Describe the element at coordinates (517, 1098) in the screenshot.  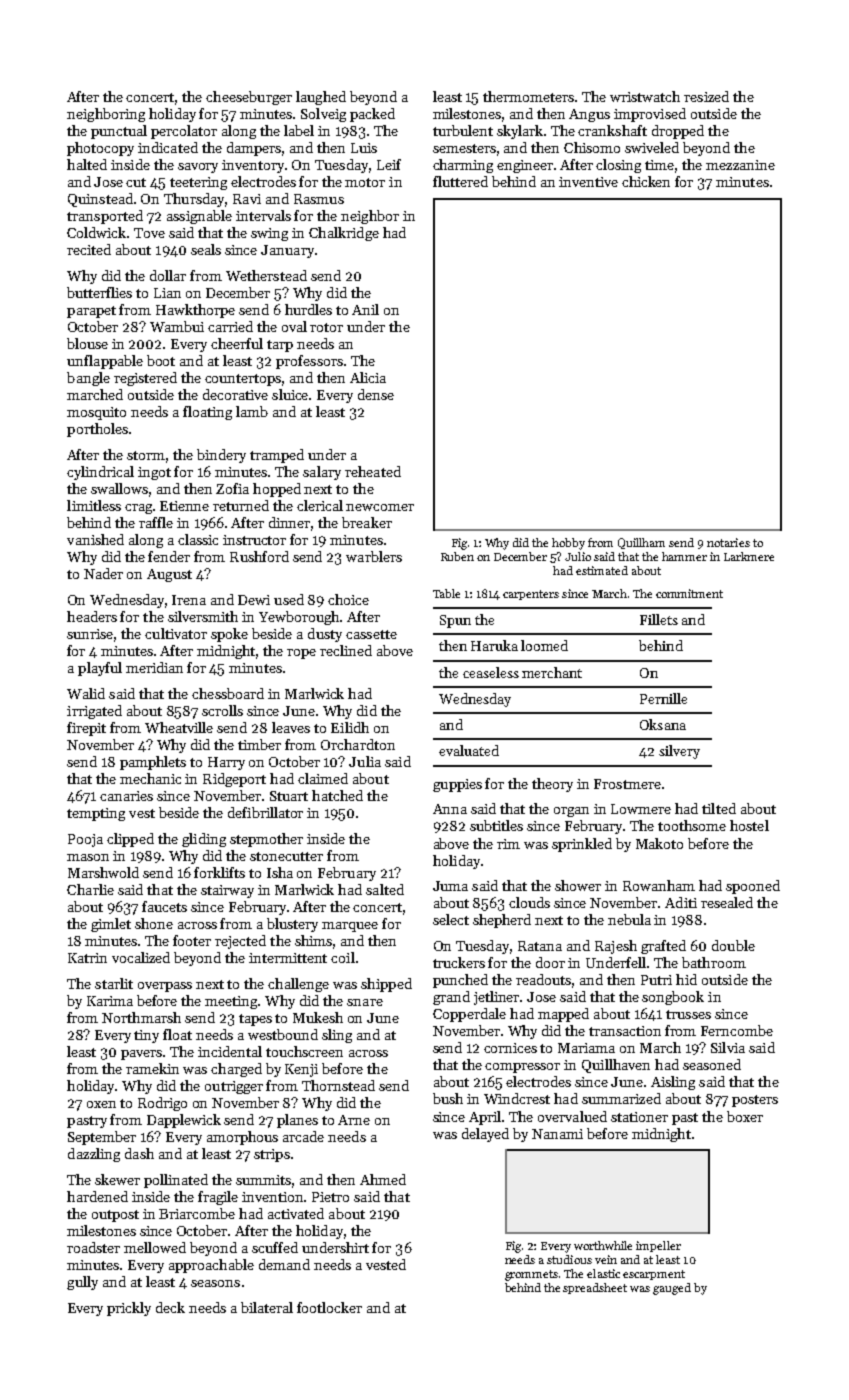
I see `Windcrest` at that location.
